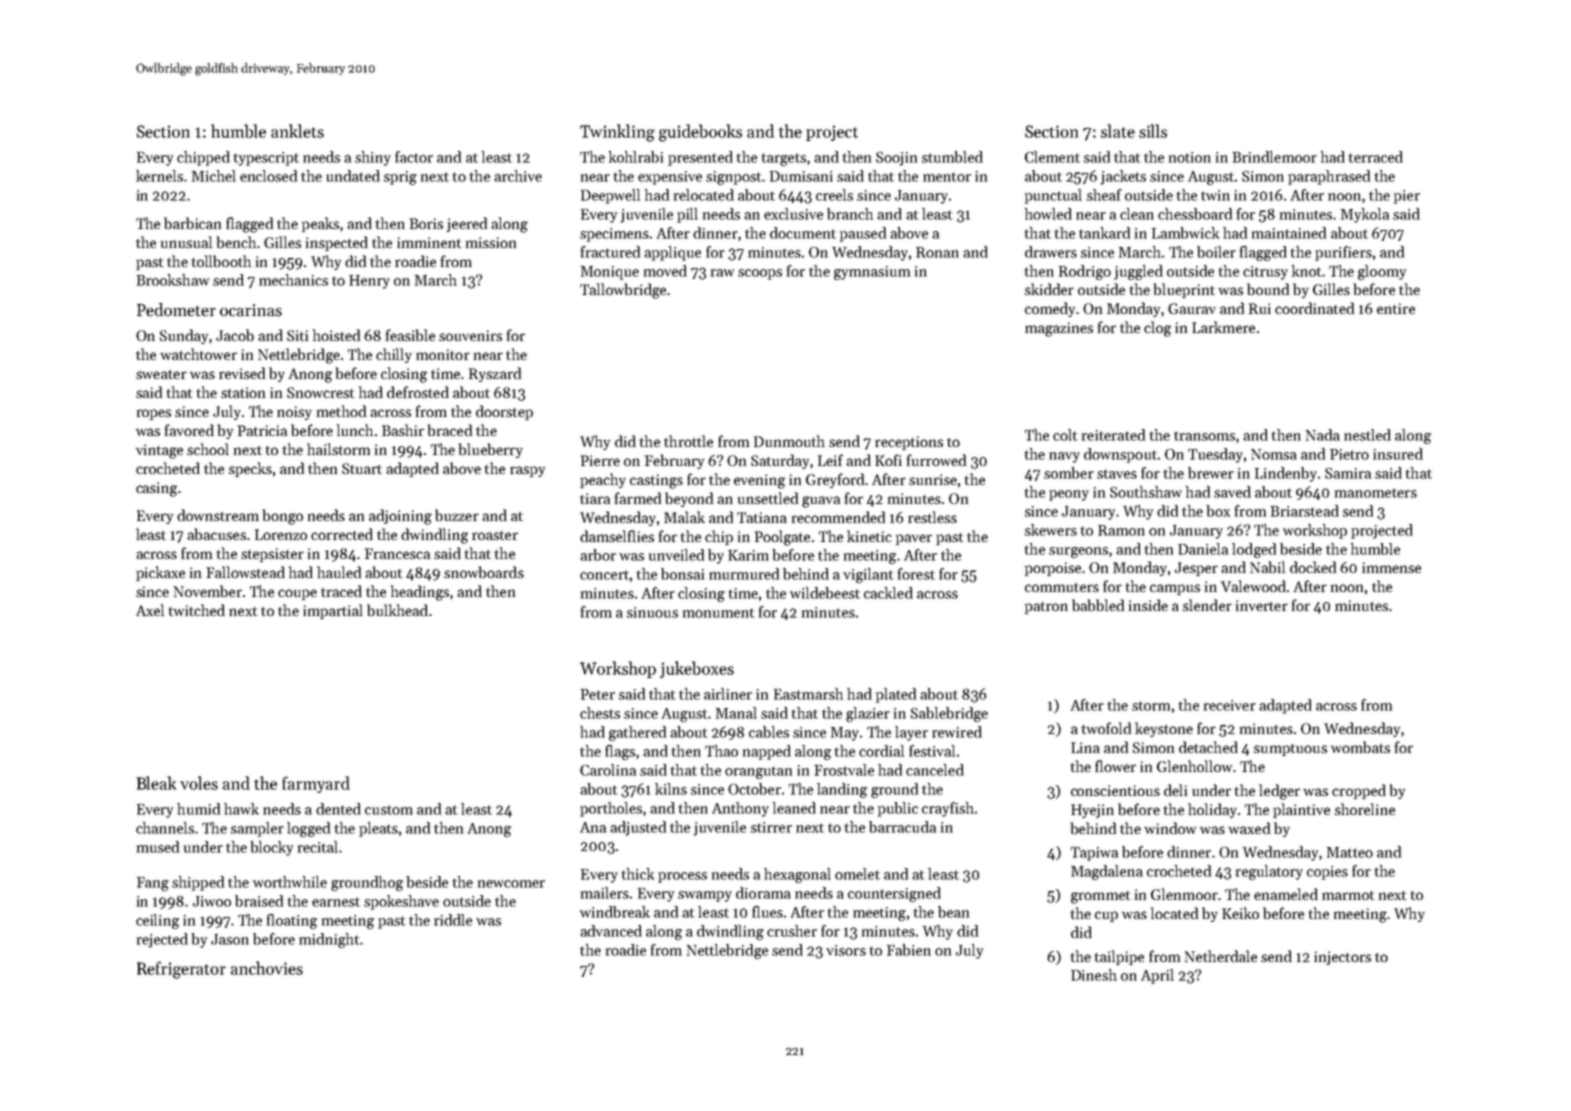 The image size is (1571, 1111). What do you see at coordinates (159, 176) in the screenshot?
I see `kernels` at bounding box center [159, 176].
